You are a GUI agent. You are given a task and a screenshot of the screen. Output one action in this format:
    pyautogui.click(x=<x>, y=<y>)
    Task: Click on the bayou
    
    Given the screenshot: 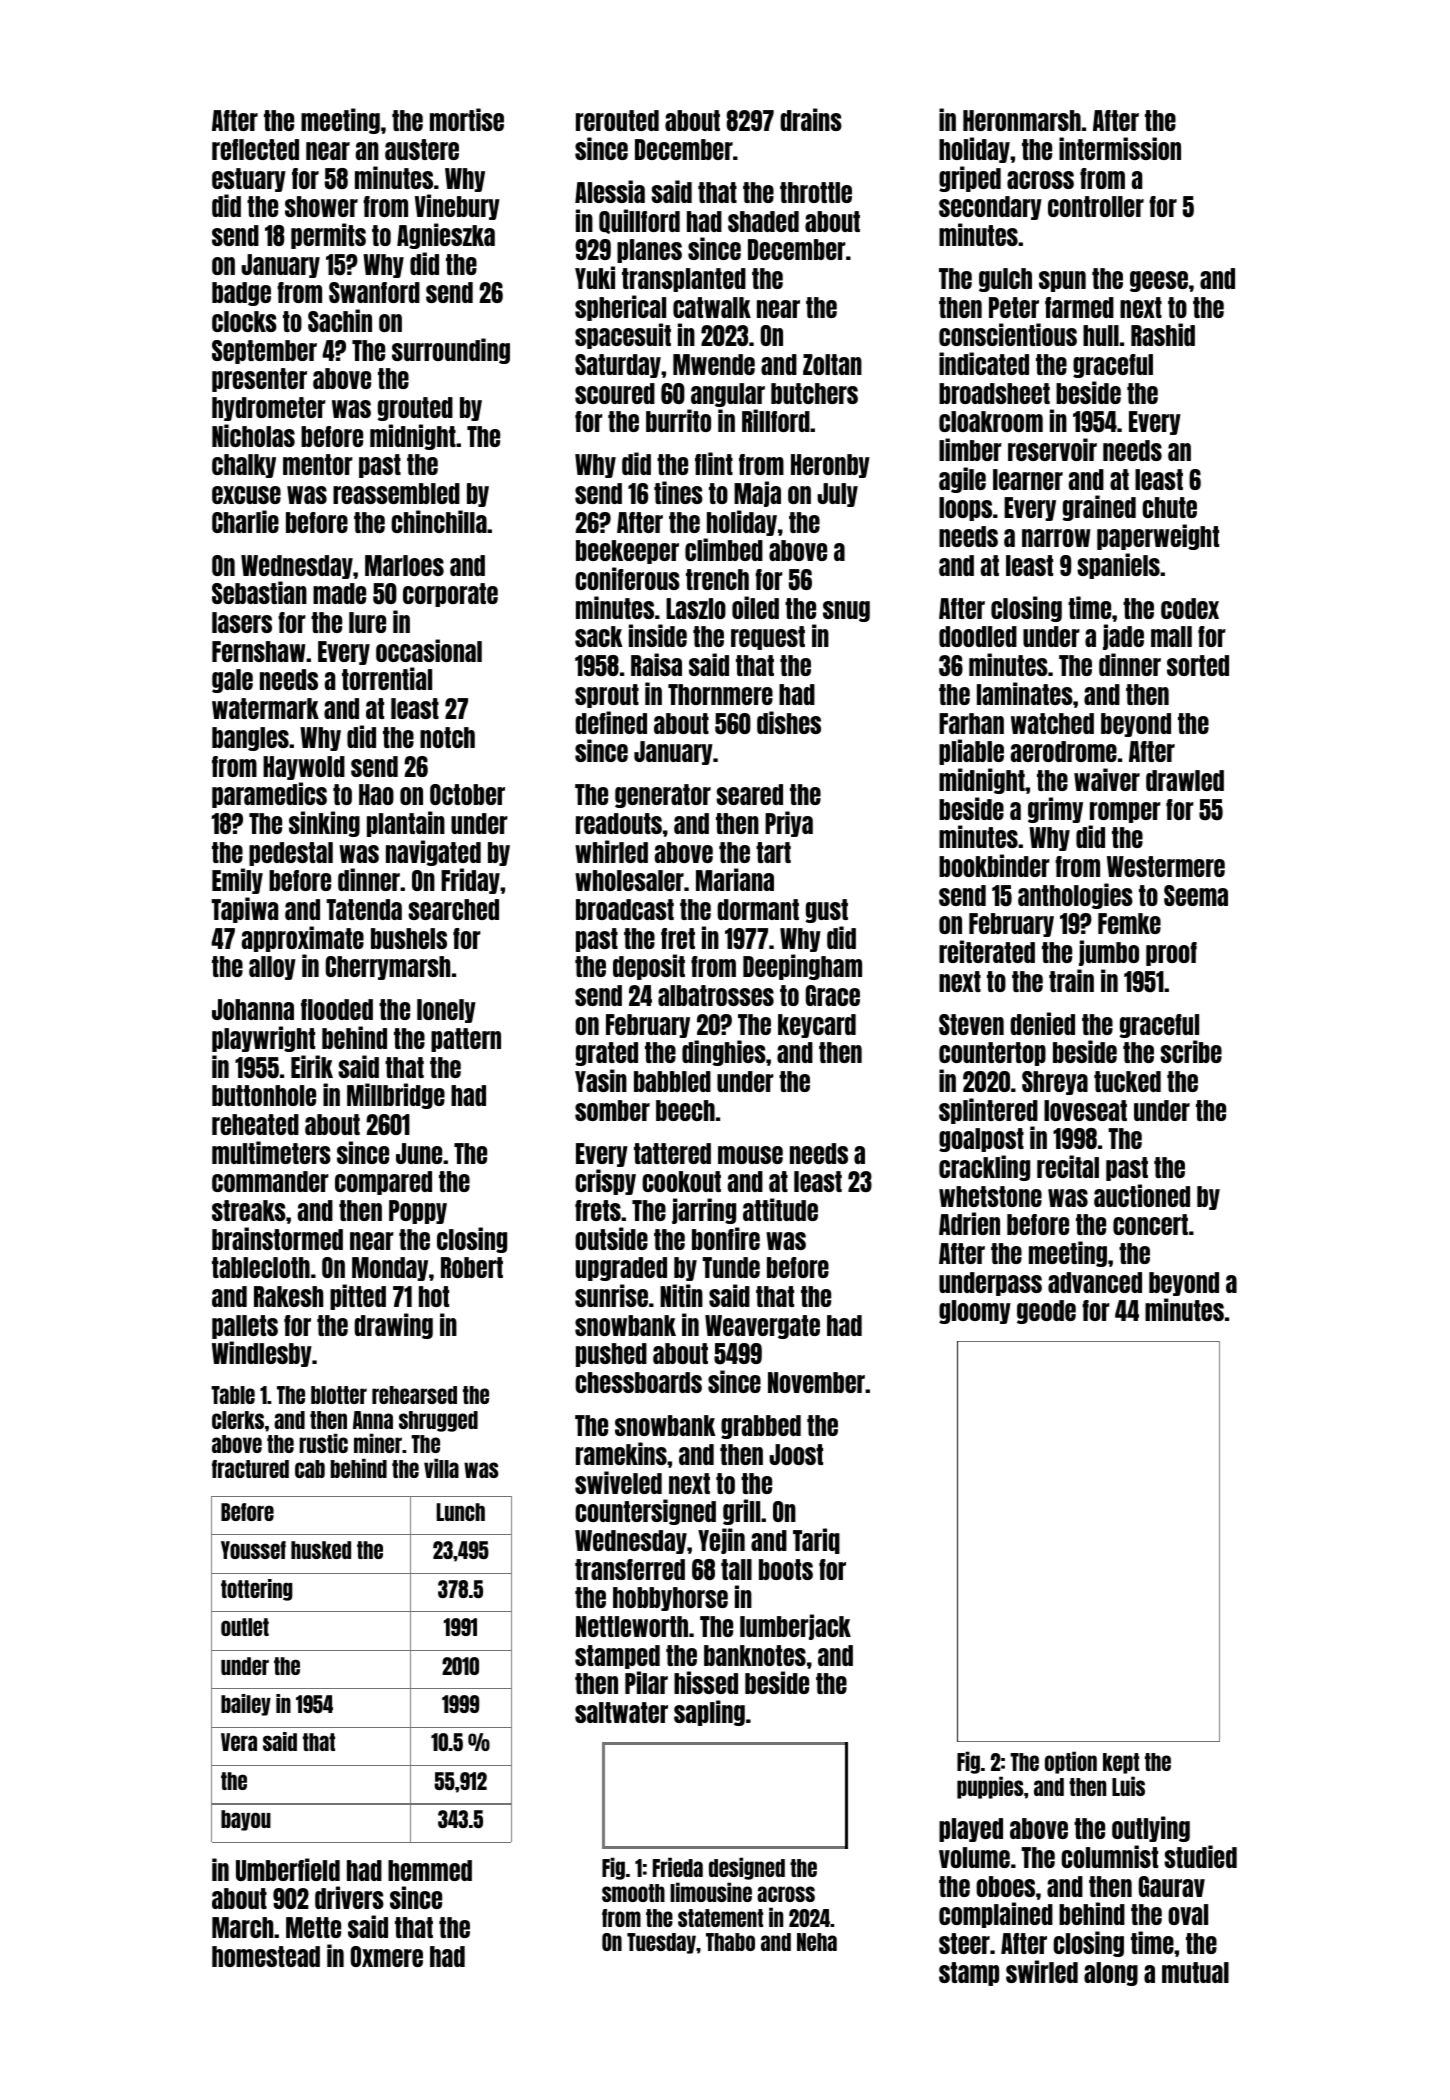 What is the action you would take?
    pyautogui.click(x=246, y=1820)
